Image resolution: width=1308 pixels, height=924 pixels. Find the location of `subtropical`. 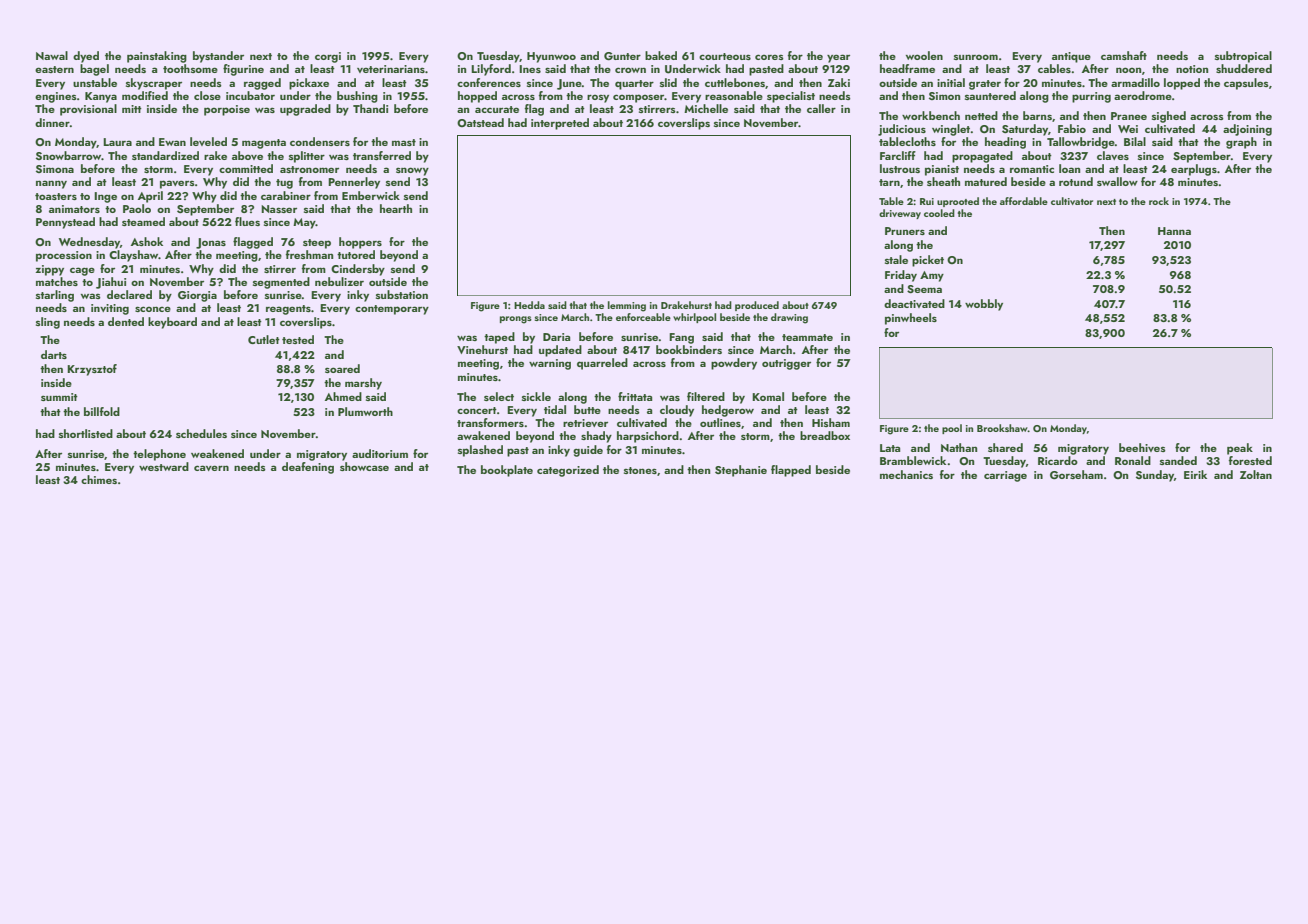

subtropical is located at coordinates (1243, 57).
